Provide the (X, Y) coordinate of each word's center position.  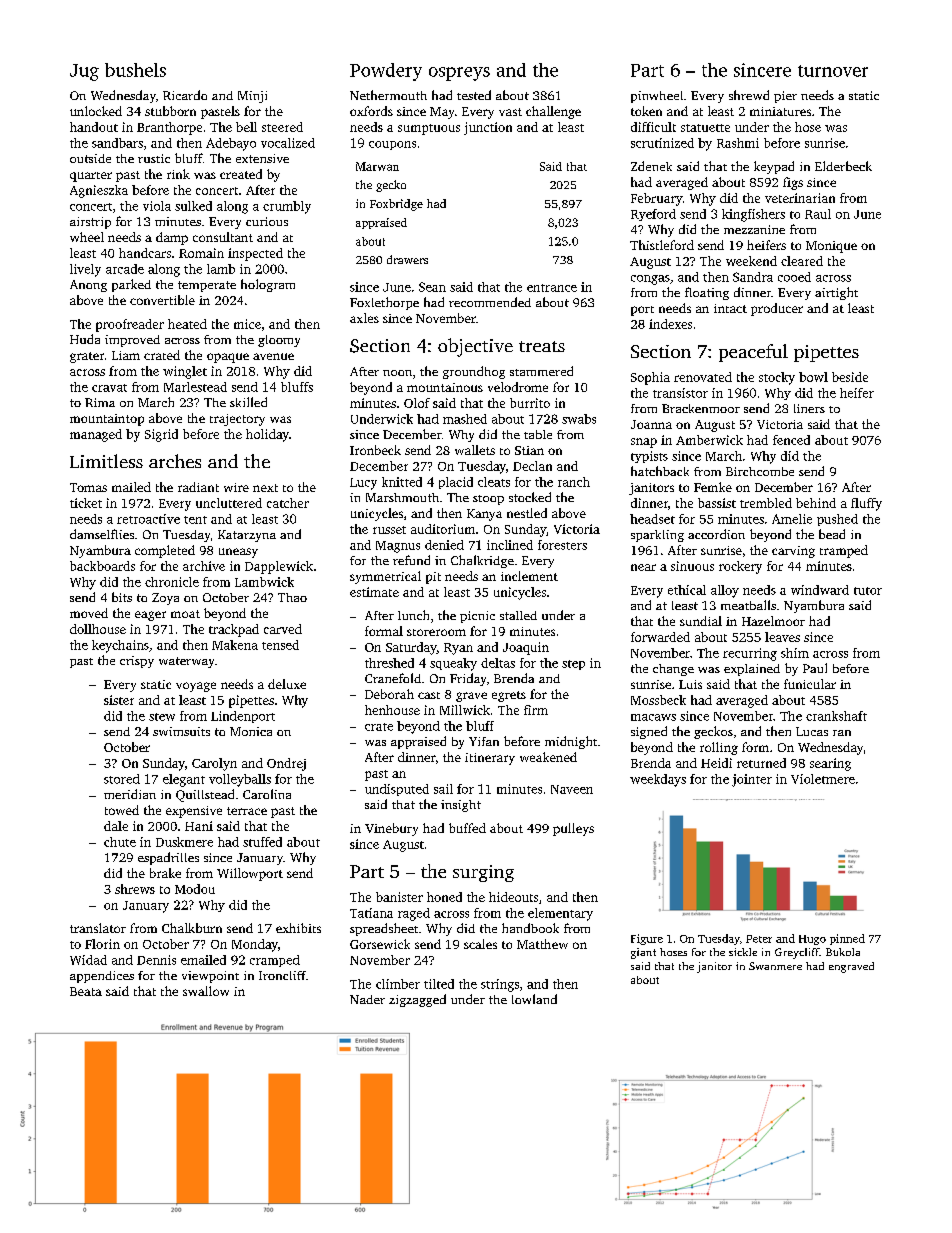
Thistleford (662, 245)
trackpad (234, 630)
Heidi (716, 763)
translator (98, 928)
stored (122, 779)
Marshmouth (402, 497)
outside (90, 158)
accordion (716, 534)
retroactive (148, 519)
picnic (477, 617)
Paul (815, 668)
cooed (794, 277)
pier (785, 97)
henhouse (392, 710)
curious (267, 221)
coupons (392, 145)
